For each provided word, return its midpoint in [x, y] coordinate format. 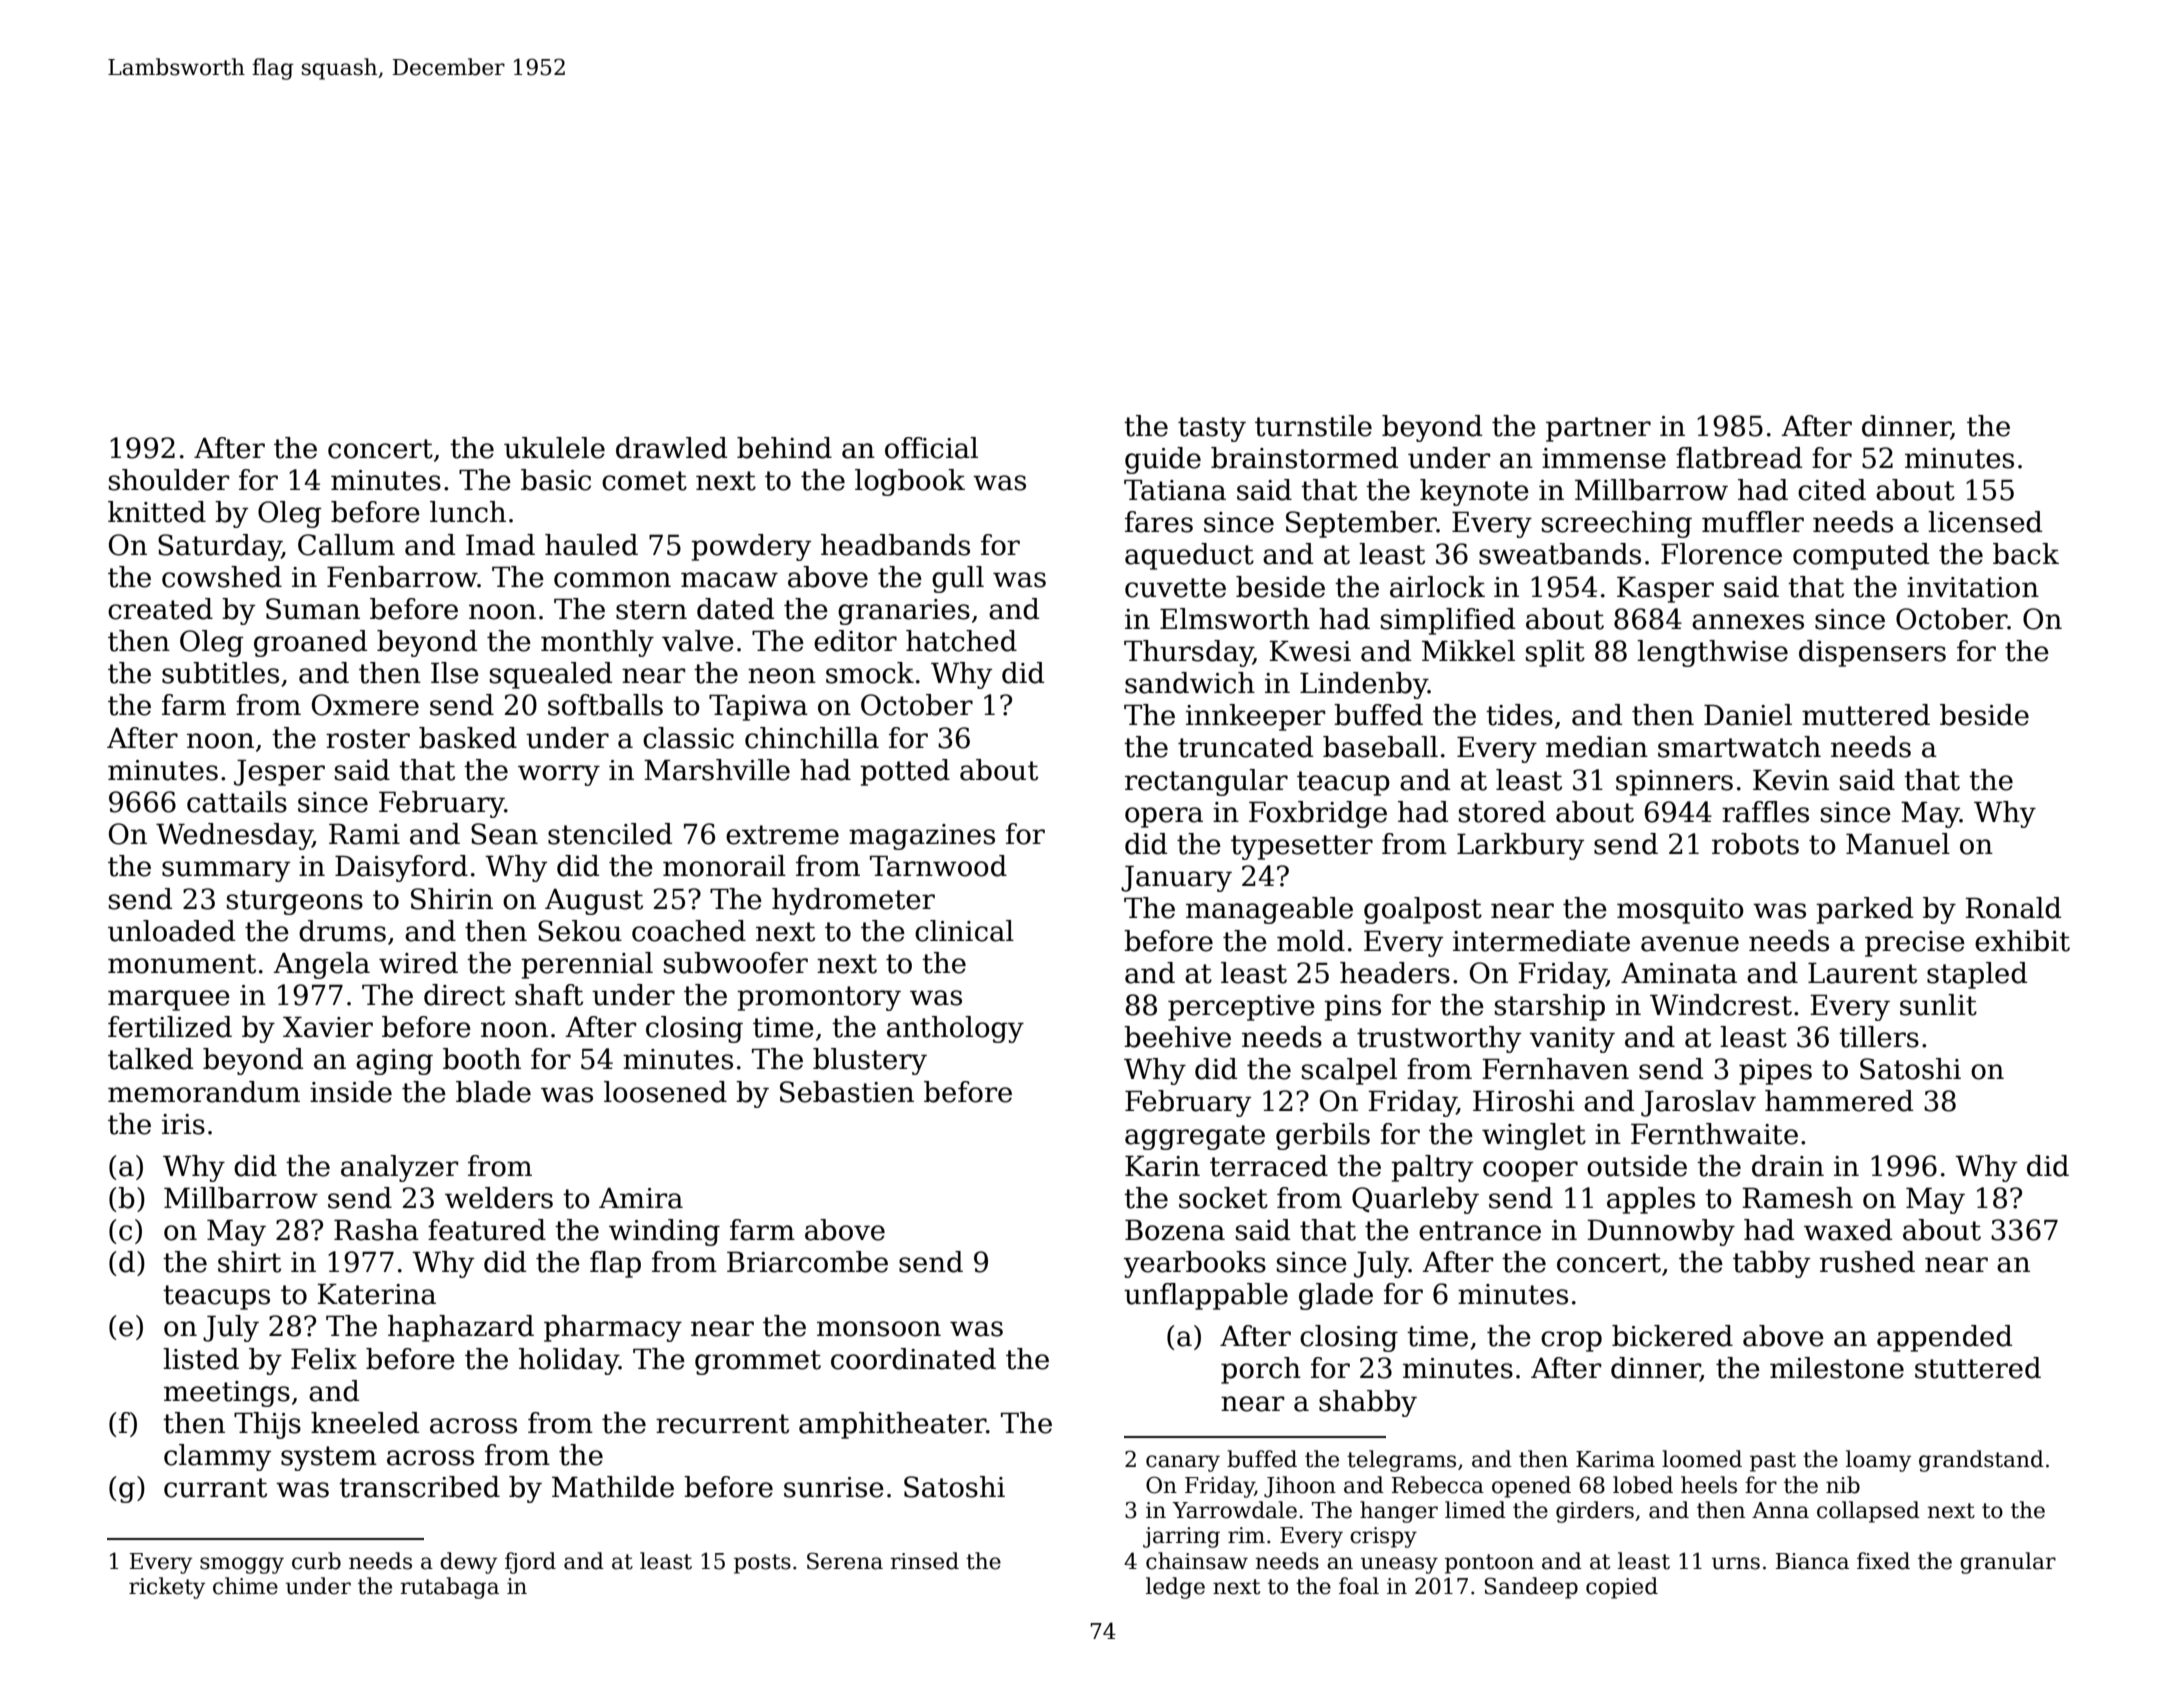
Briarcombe [807, 1262]
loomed [1702, 1459]
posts [762, 1564]
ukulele [554, 448]
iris [183, 1124]
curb [316, 1561]
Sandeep [1531, 1588]
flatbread [1739, 458]
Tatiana [1175, 490]
